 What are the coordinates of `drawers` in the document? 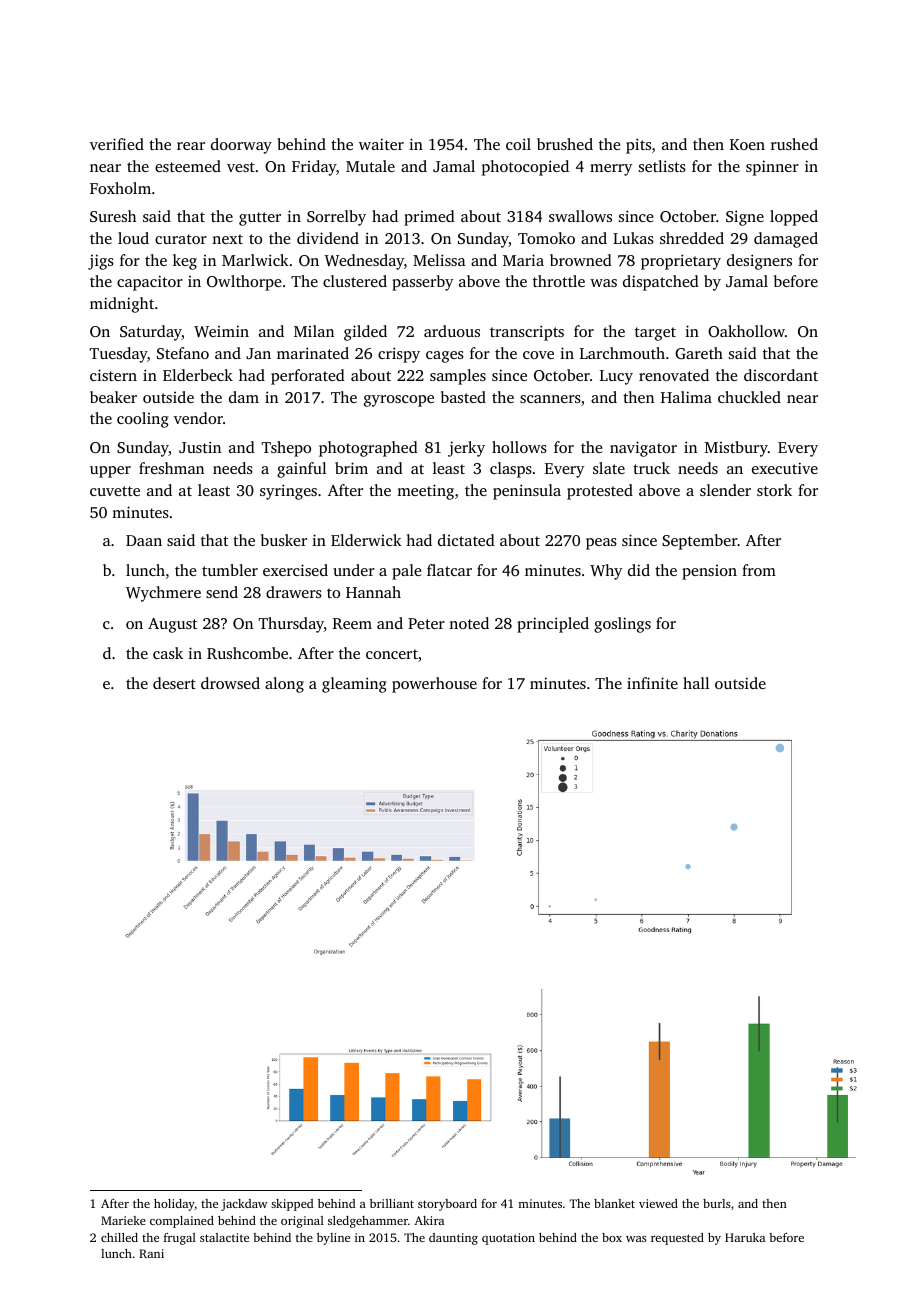 It's located at (294, 592).
